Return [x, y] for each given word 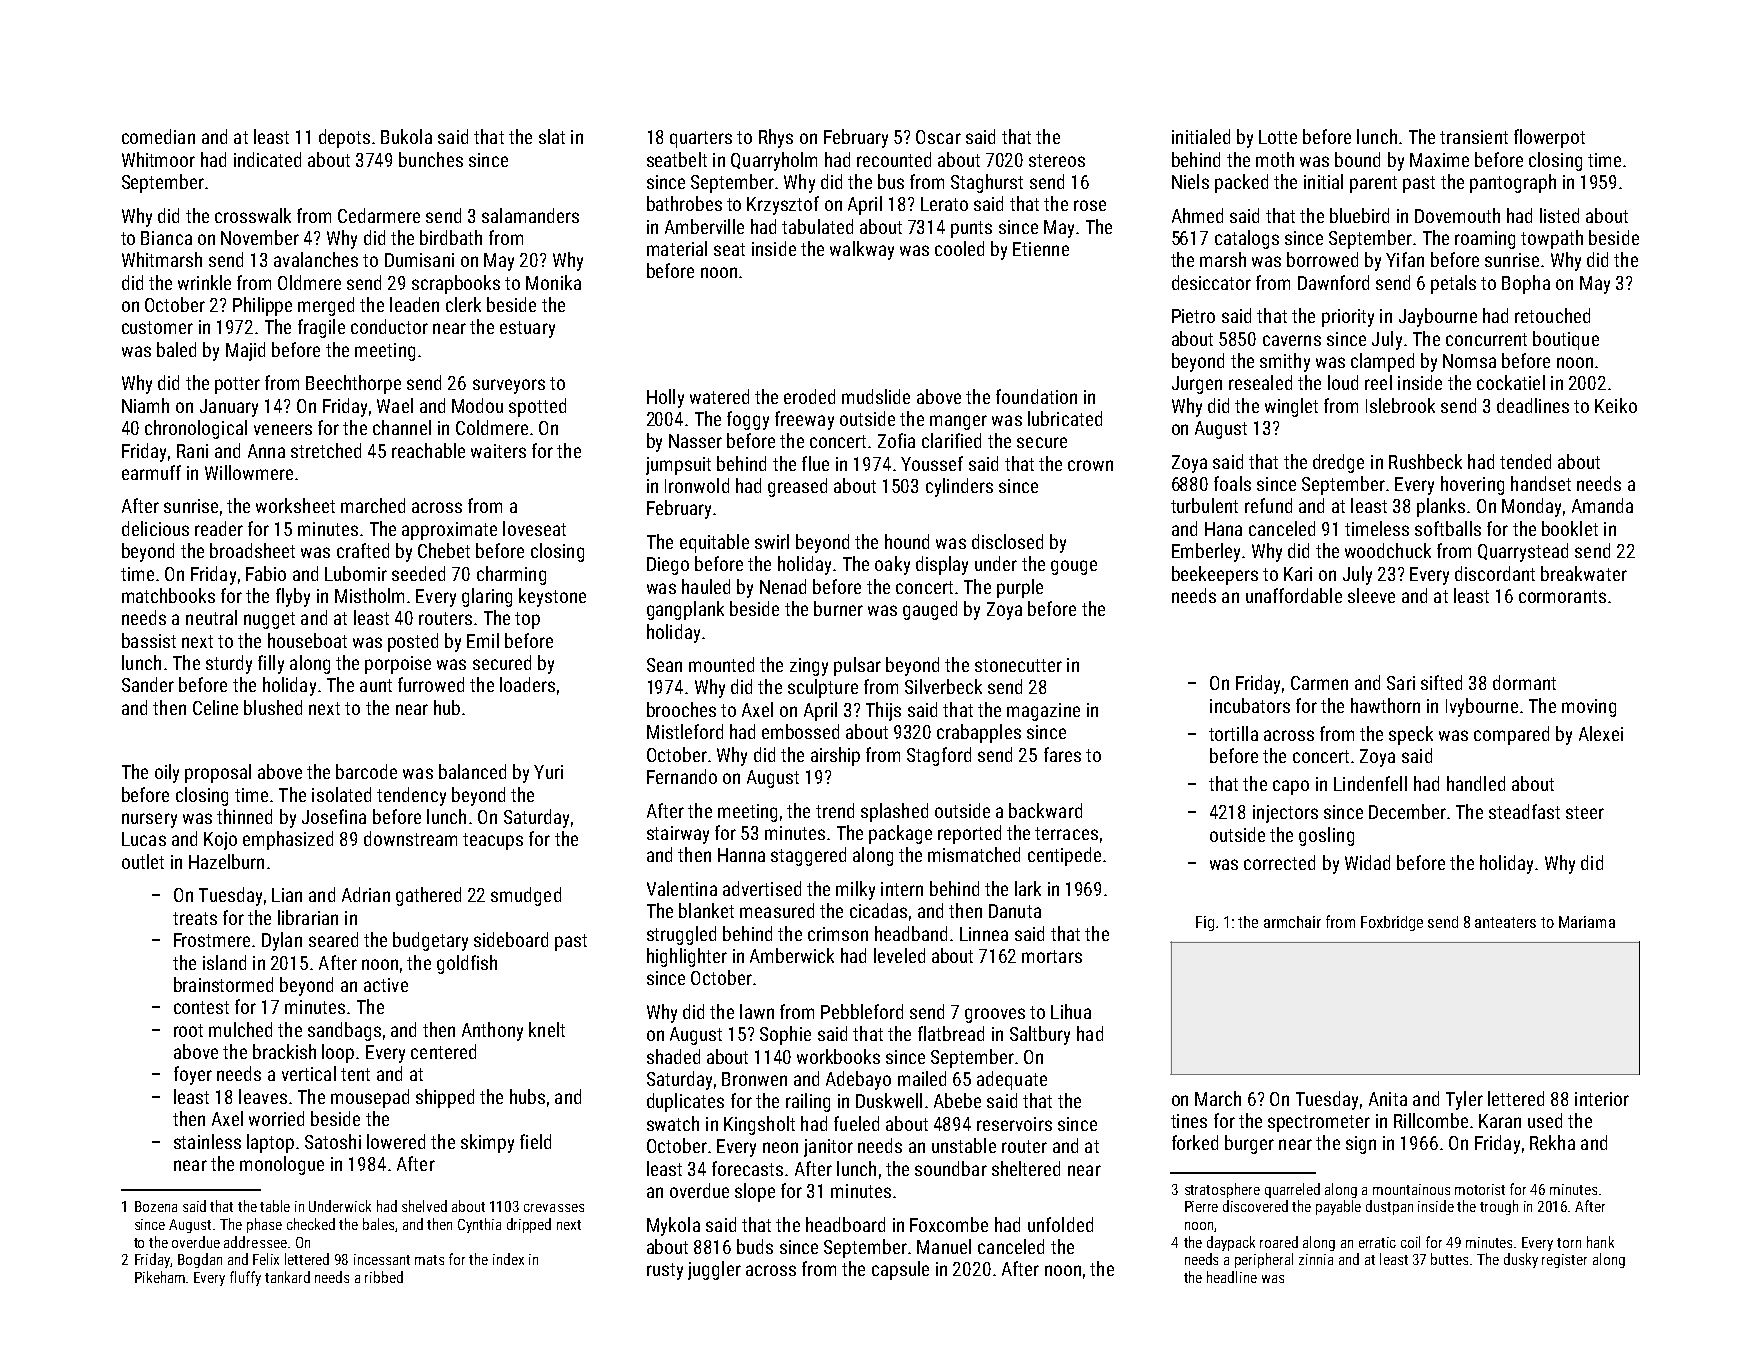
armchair [1292, 922]
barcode [366, 771]
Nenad [783, 586]
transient [1474, 137]
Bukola [406, 136]
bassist [149, 640]
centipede [1064, 856]
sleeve [1371, 595]
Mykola [673, 1226]
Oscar [938, 137]
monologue [282, 1165]
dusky [1521, 1260]
